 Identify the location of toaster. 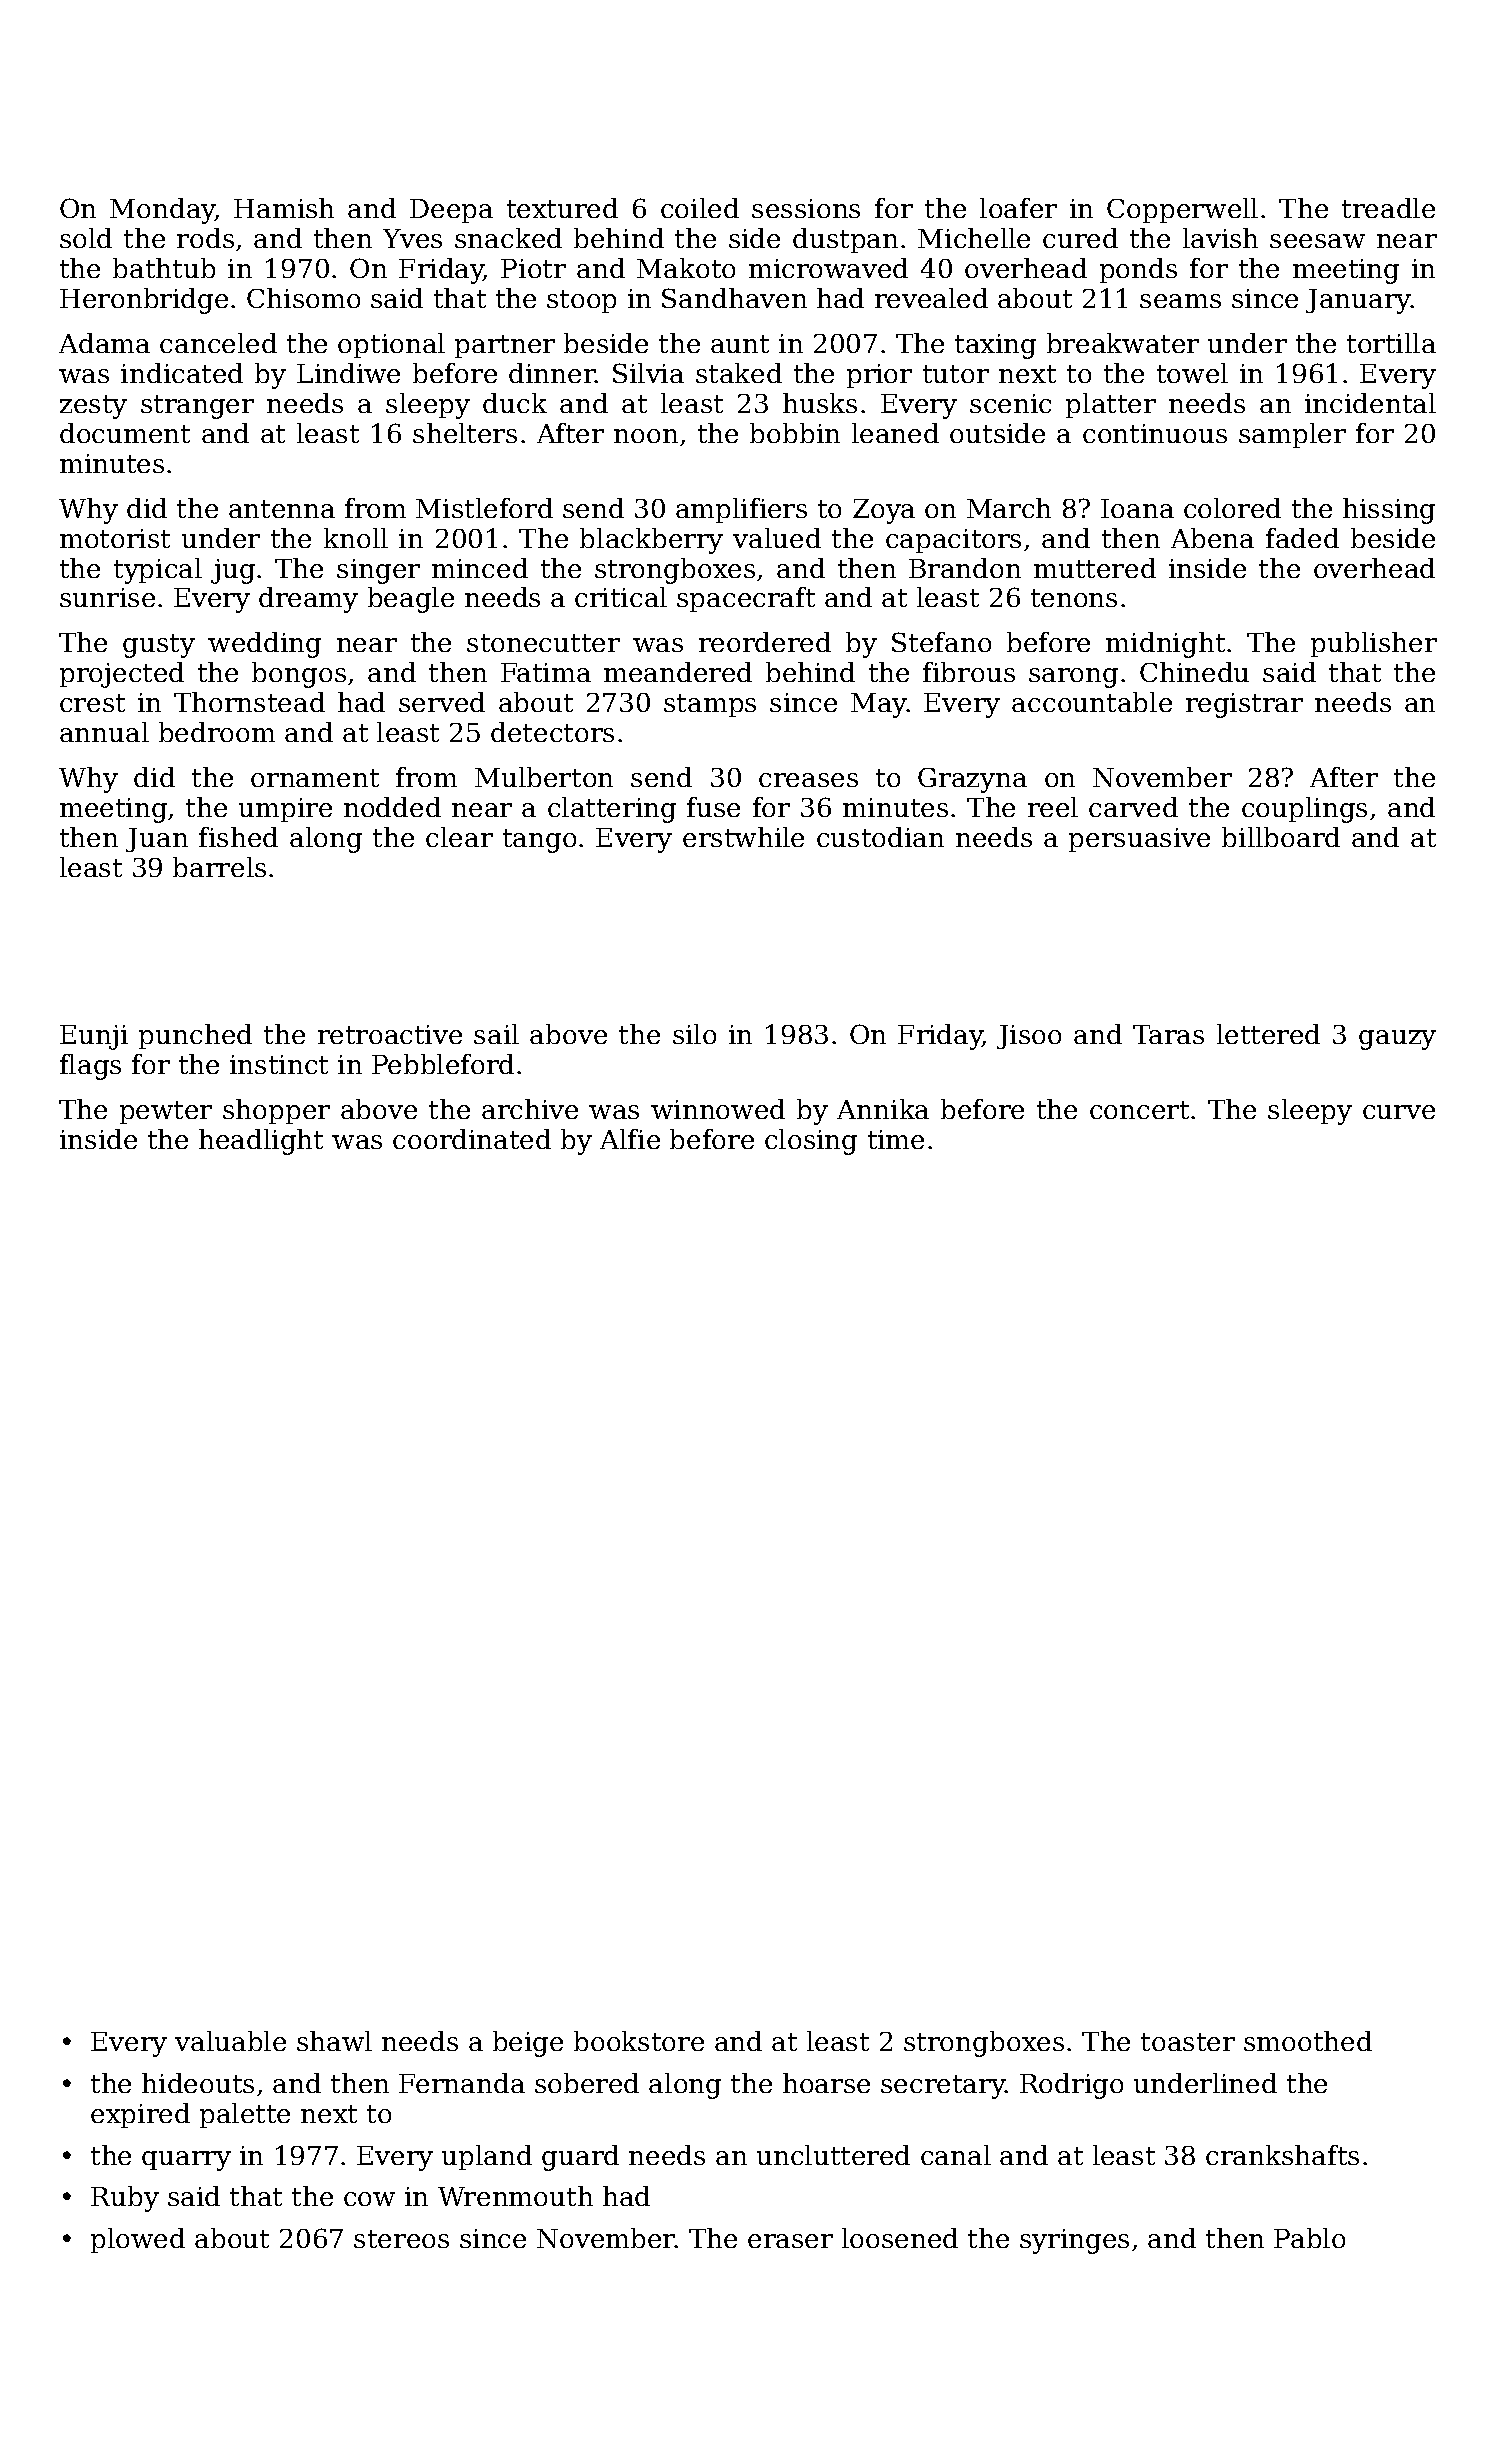
(1188, 2042).
